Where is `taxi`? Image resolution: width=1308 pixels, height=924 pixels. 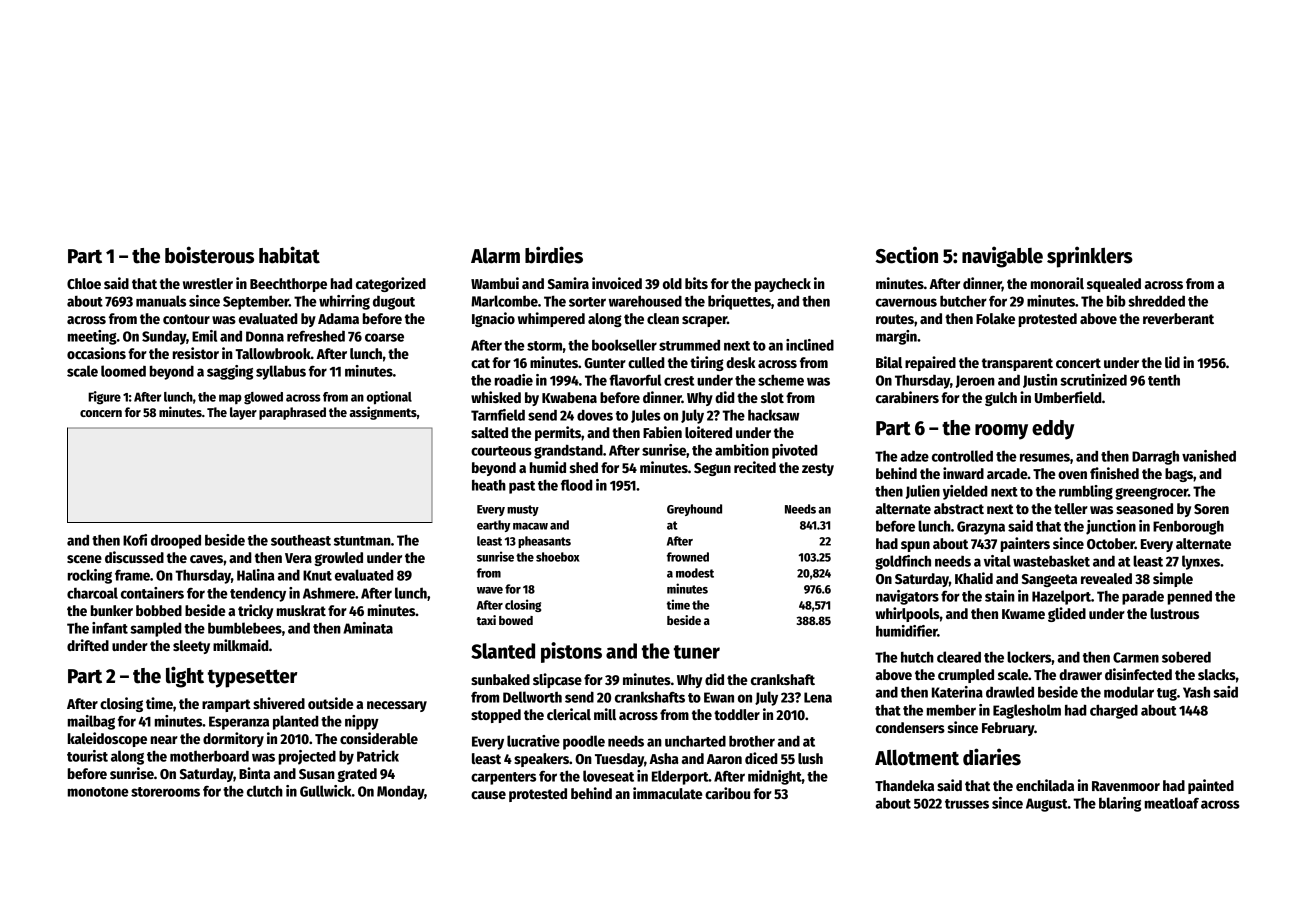 taxi is located at coordinates (486, 620).
